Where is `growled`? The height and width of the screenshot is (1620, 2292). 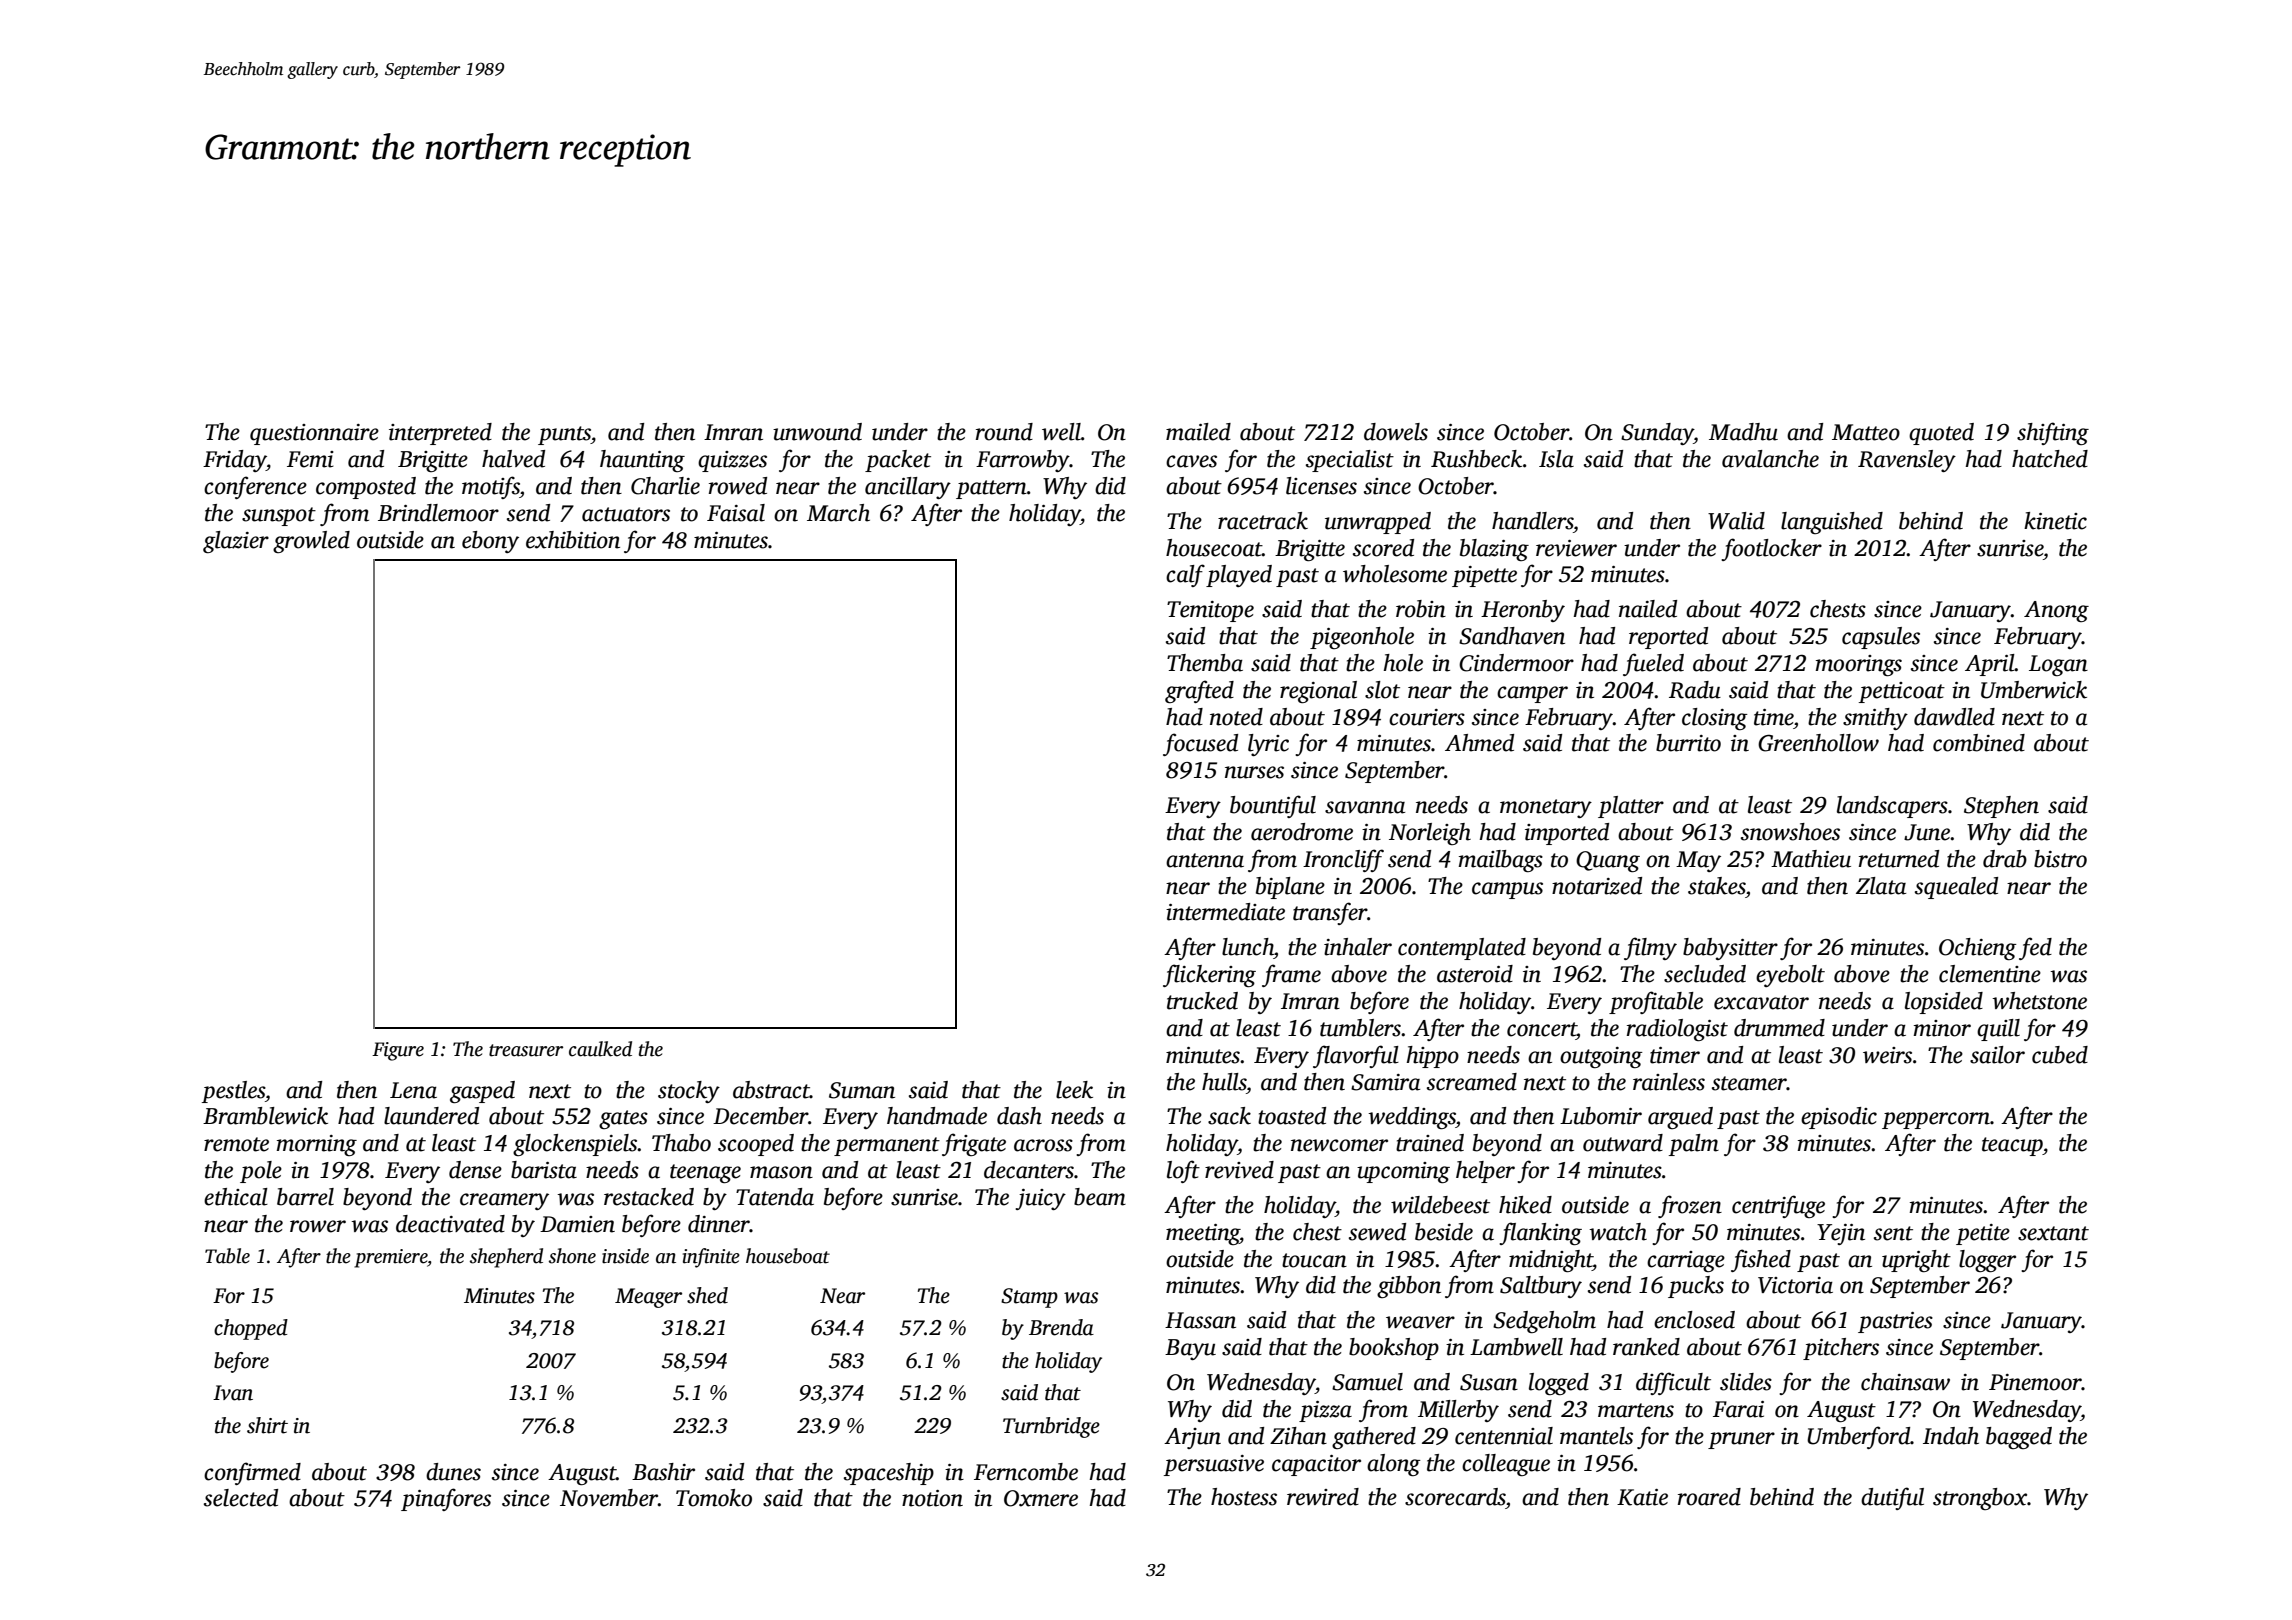 growled is located at coordinates (311, 542).
